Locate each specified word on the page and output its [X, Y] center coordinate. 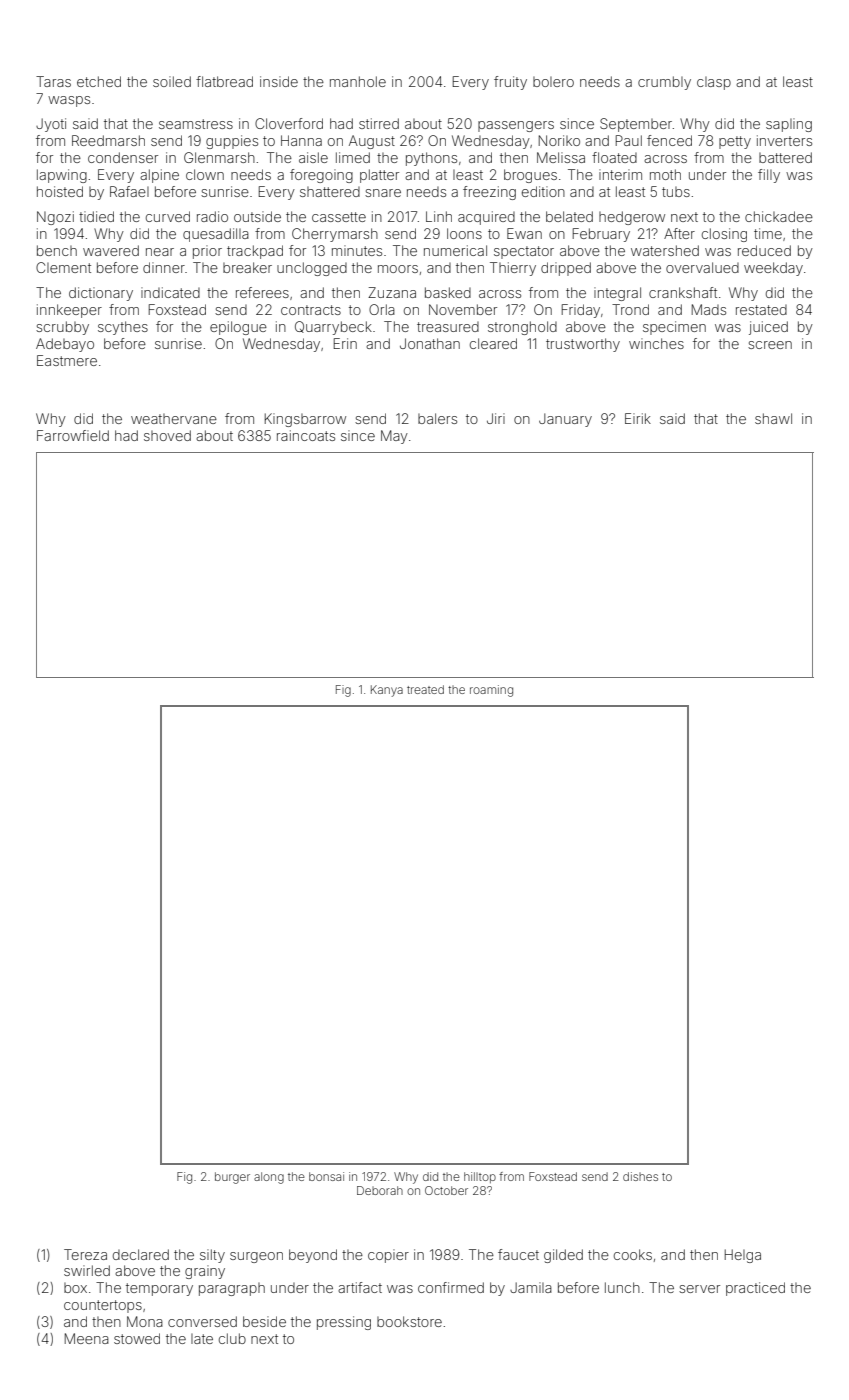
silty [212, 1256]
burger [232, 1178]
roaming [491, 691]
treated [425, 689]
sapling [789, 125]
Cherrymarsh [335, 235]
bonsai [326, 1176]
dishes [640, 1176]
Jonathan [430, 343]
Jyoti [51, 125]
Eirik [638, 418]
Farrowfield [73, 435]
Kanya [387, 691]
